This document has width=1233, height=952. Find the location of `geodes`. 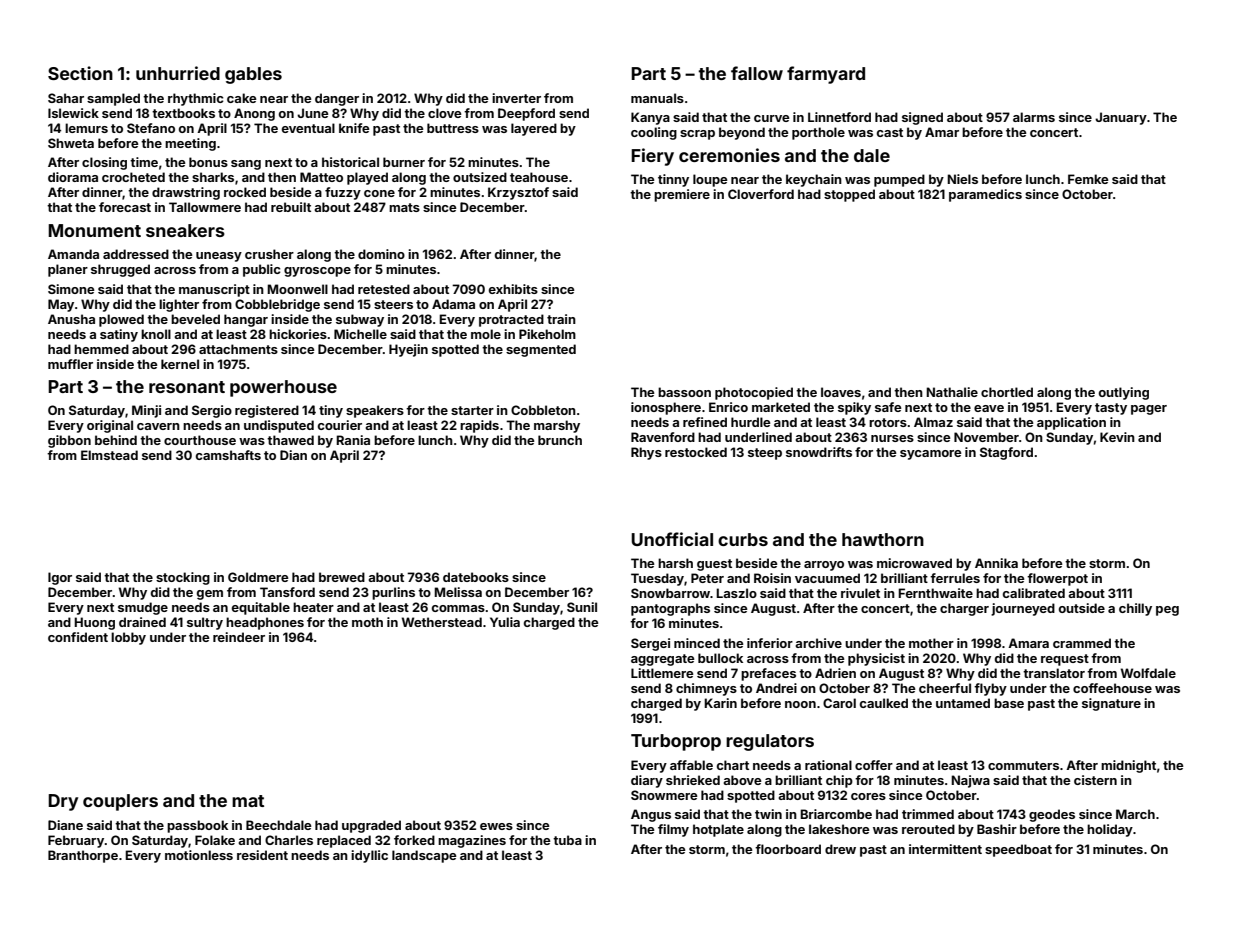

geodes is located at coordinates (1052, 815).
